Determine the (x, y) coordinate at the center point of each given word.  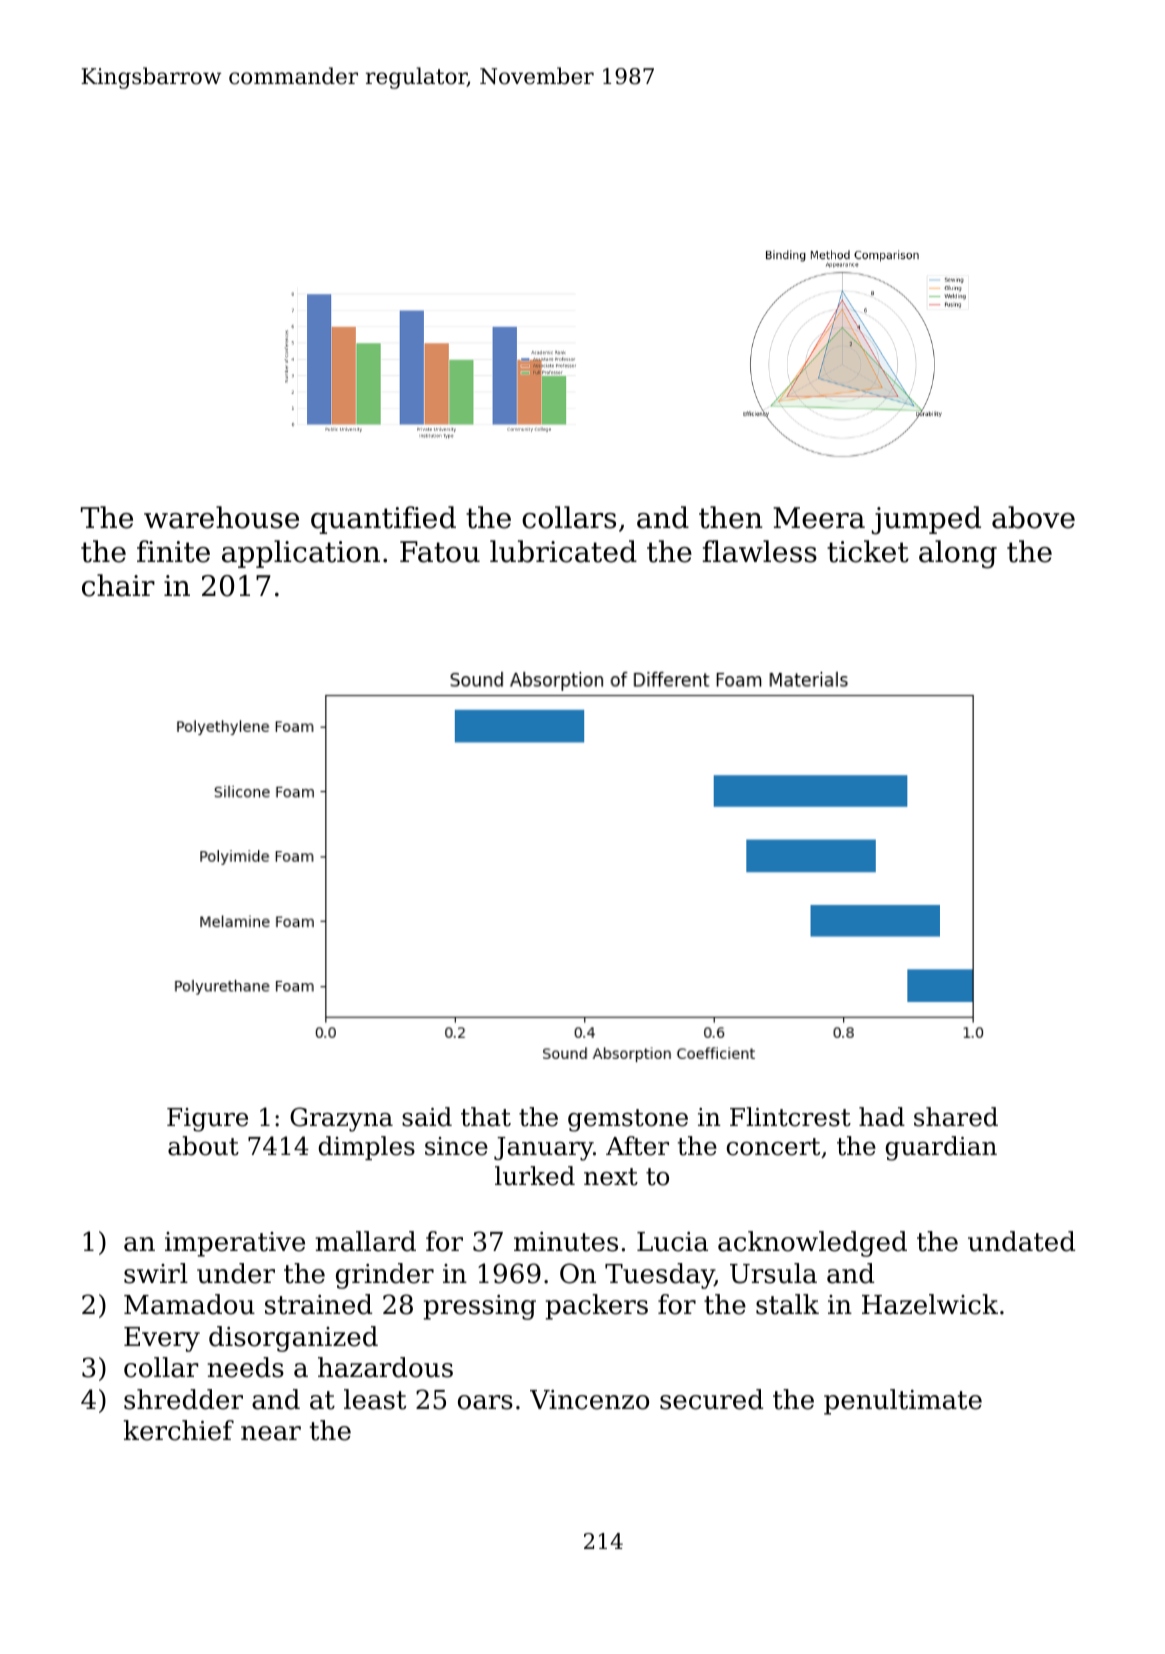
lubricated (563, 551)
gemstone (628, 1120)
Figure (207, 1120)
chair (118, 585)
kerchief (179, 1430)
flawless (760, 551)
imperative (235, 1244)
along (958, 554)
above (1033, 517)
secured (711, 1399)
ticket (868, 551)
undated (1021, 1241)
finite (173, 551)
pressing (480, 1307)
